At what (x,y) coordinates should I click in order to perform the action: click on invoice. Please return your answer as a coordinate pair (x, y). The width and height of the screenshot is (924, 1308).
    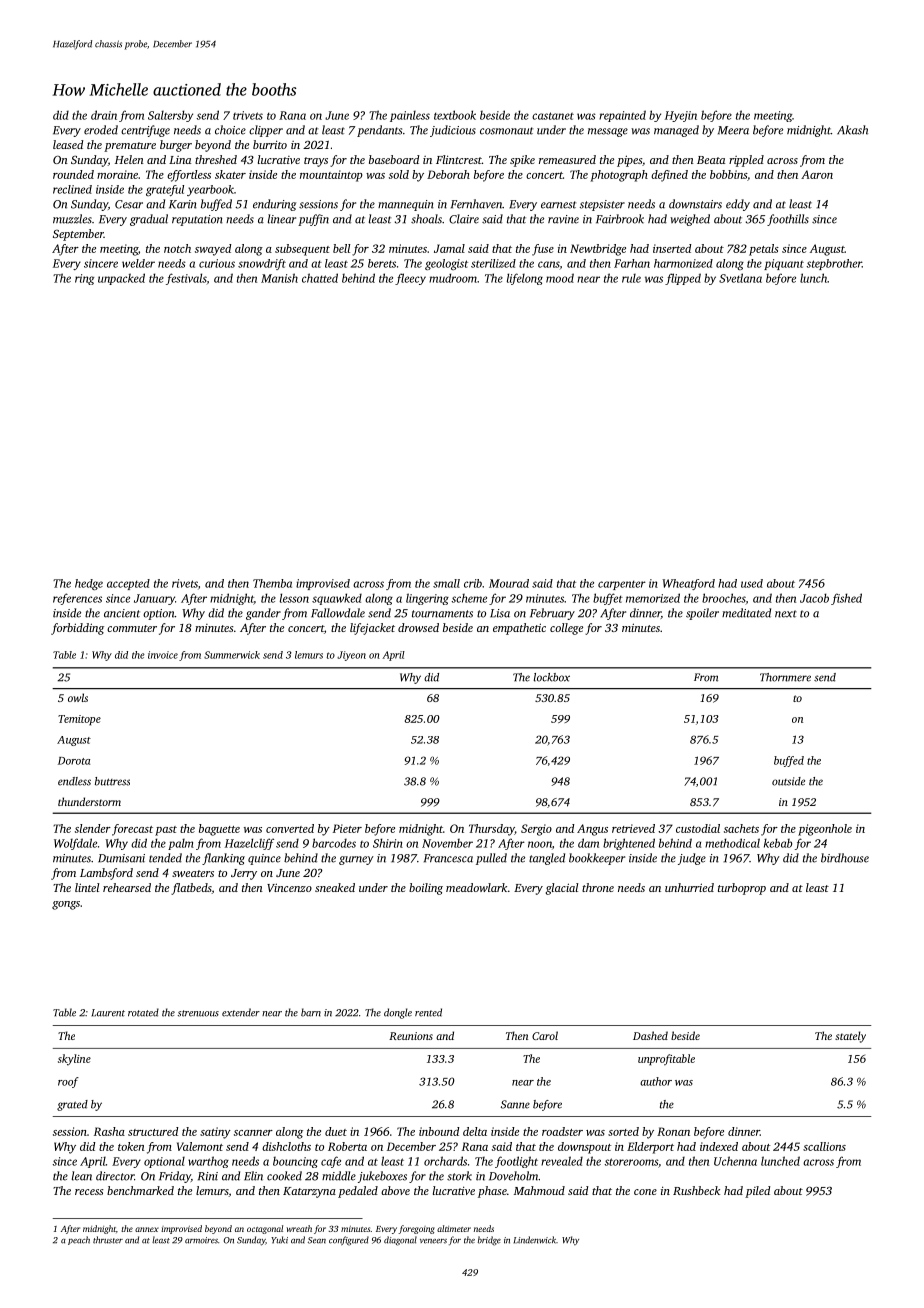
    Looking at the image, I should click on (163, 655).
